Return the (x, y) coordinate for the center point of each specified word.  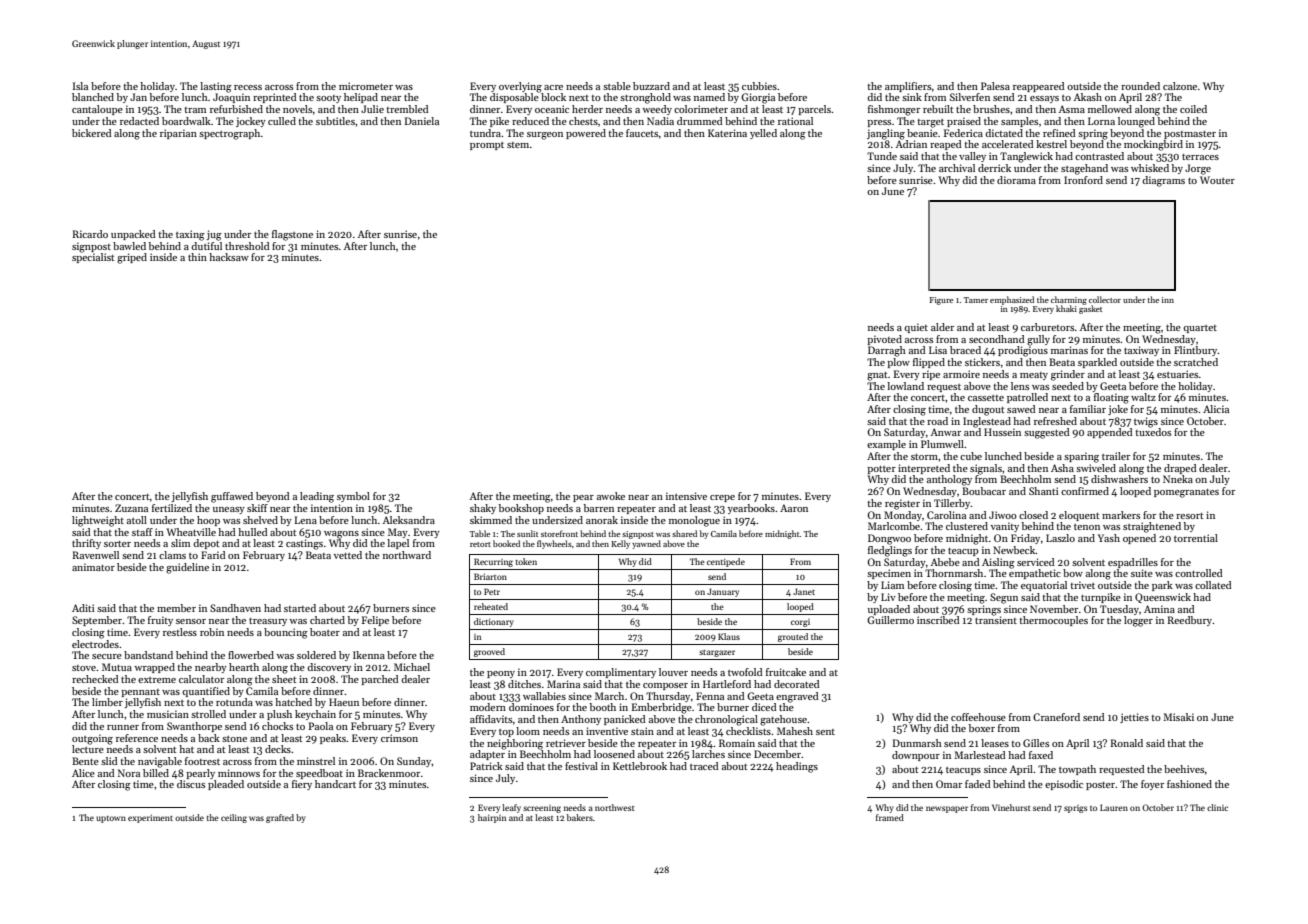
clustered (967, 526)
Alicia (1216, 409)
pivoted (884, 340)
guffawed (232, 497)
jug (214, 235)
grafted (280, 818)
